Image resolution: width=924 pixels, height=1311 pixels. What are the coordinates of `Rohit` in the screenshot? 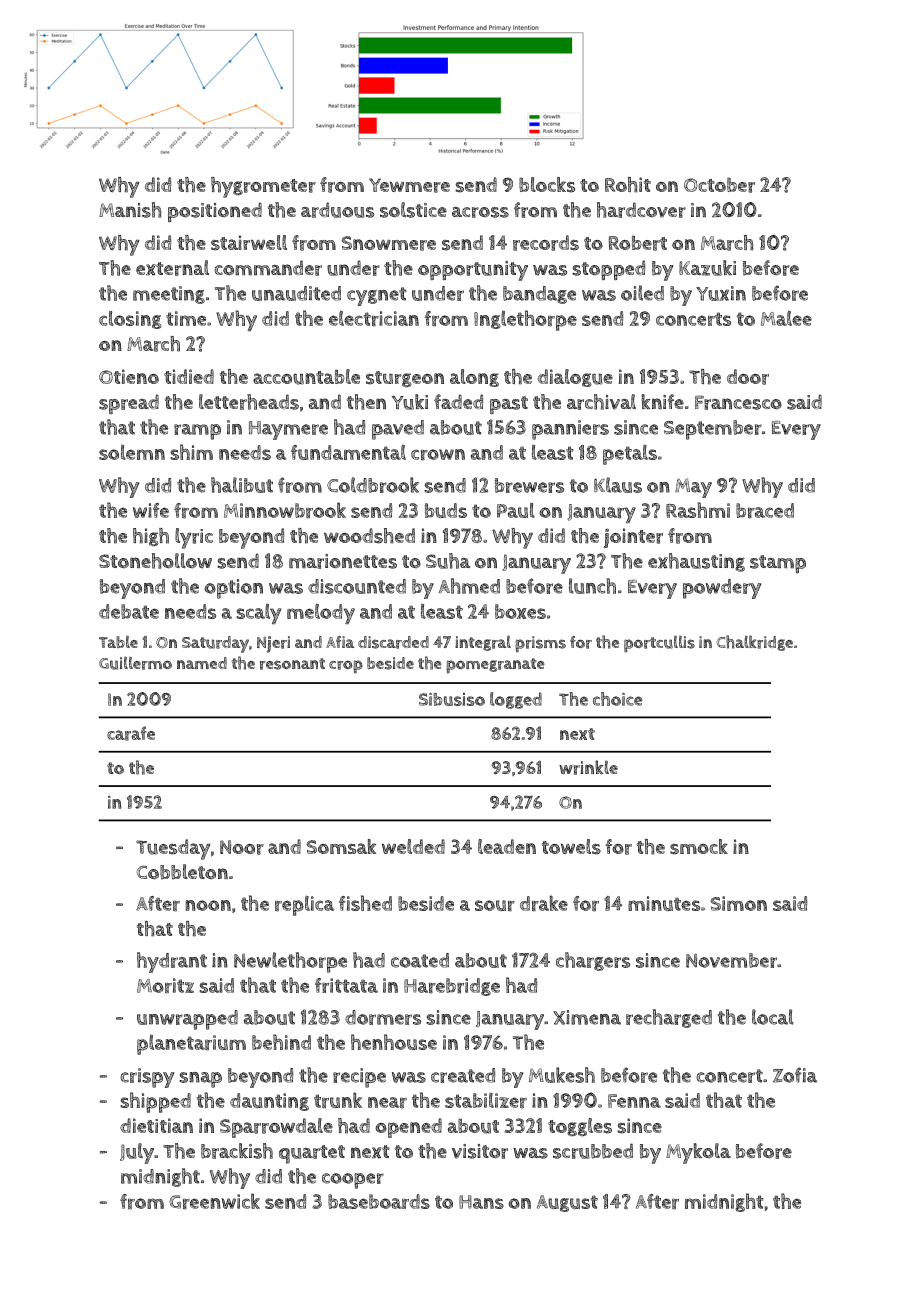 It's located at (628, 185).
